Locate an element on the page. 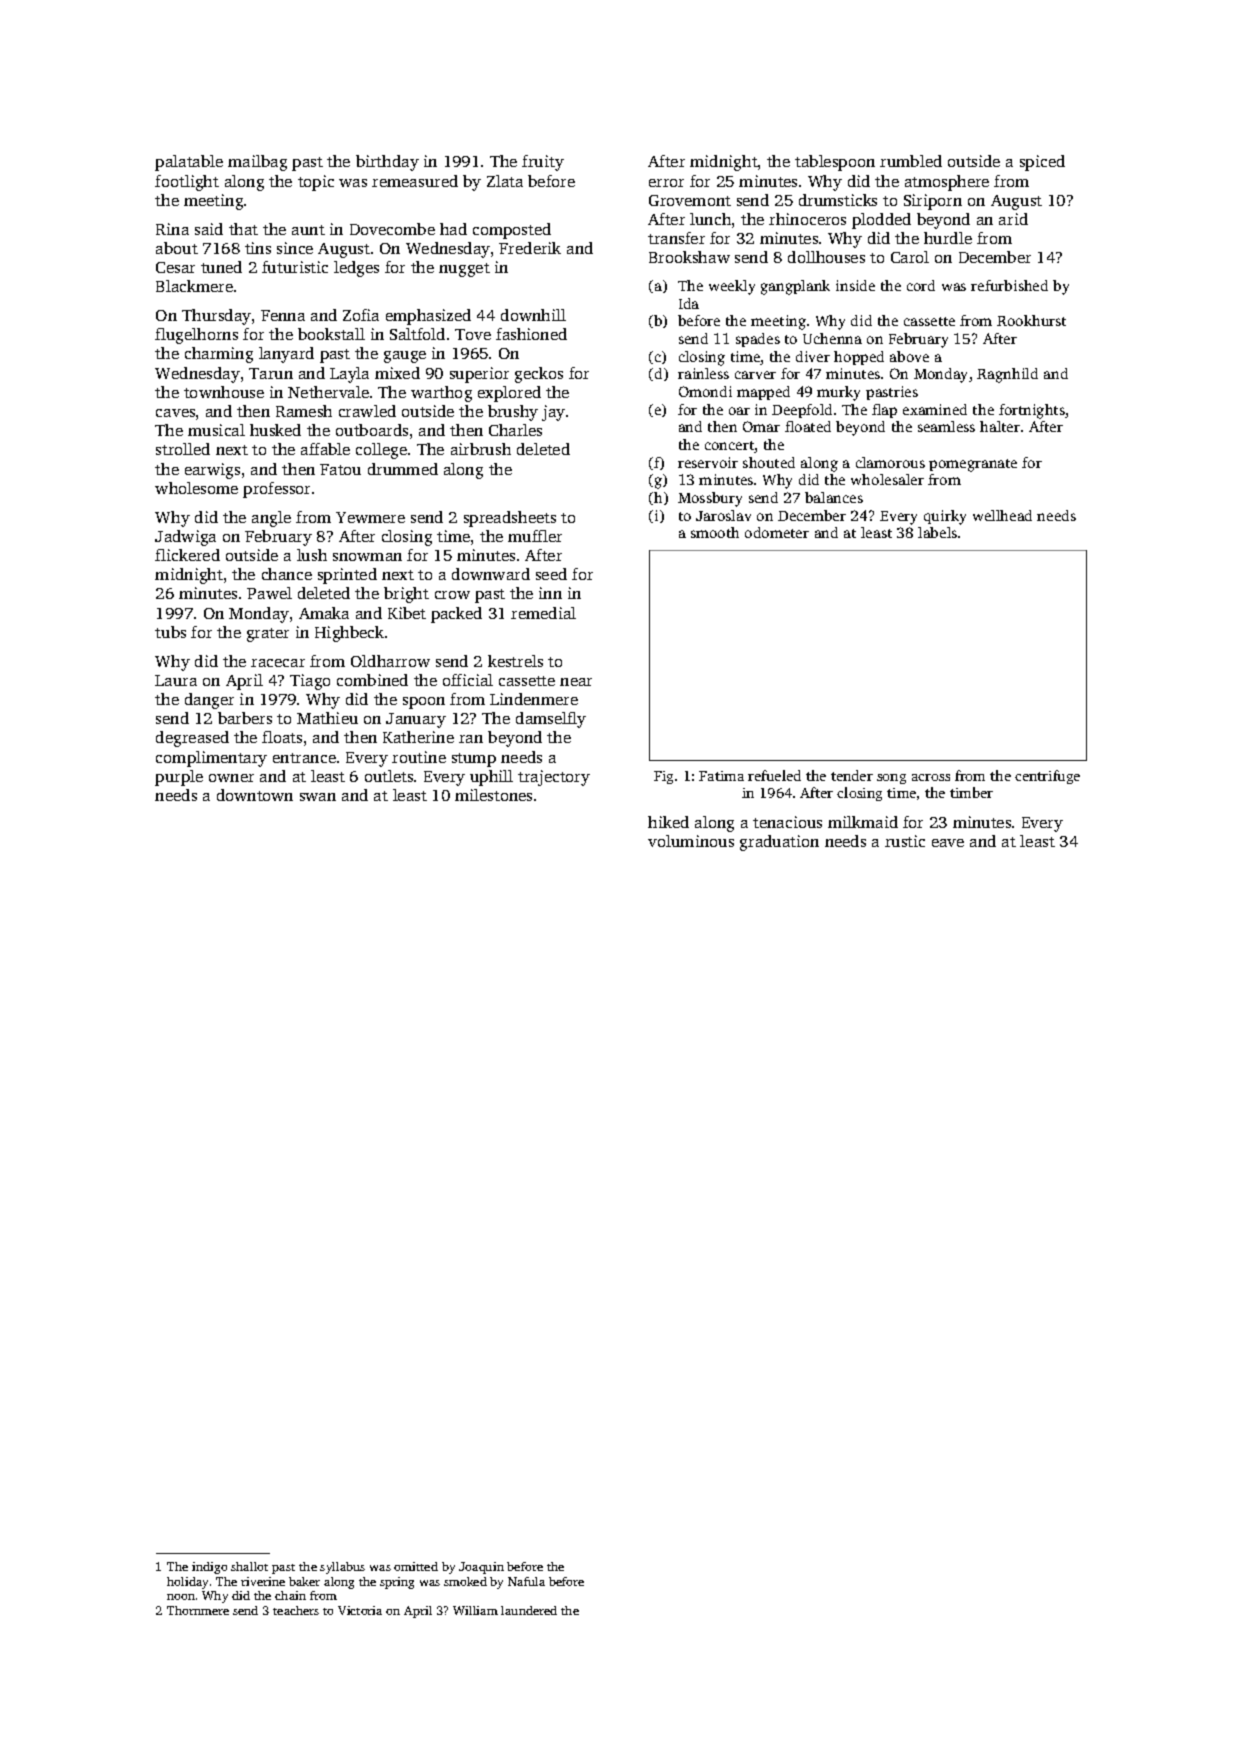  voluminous is located at coordinates (691, 841).
